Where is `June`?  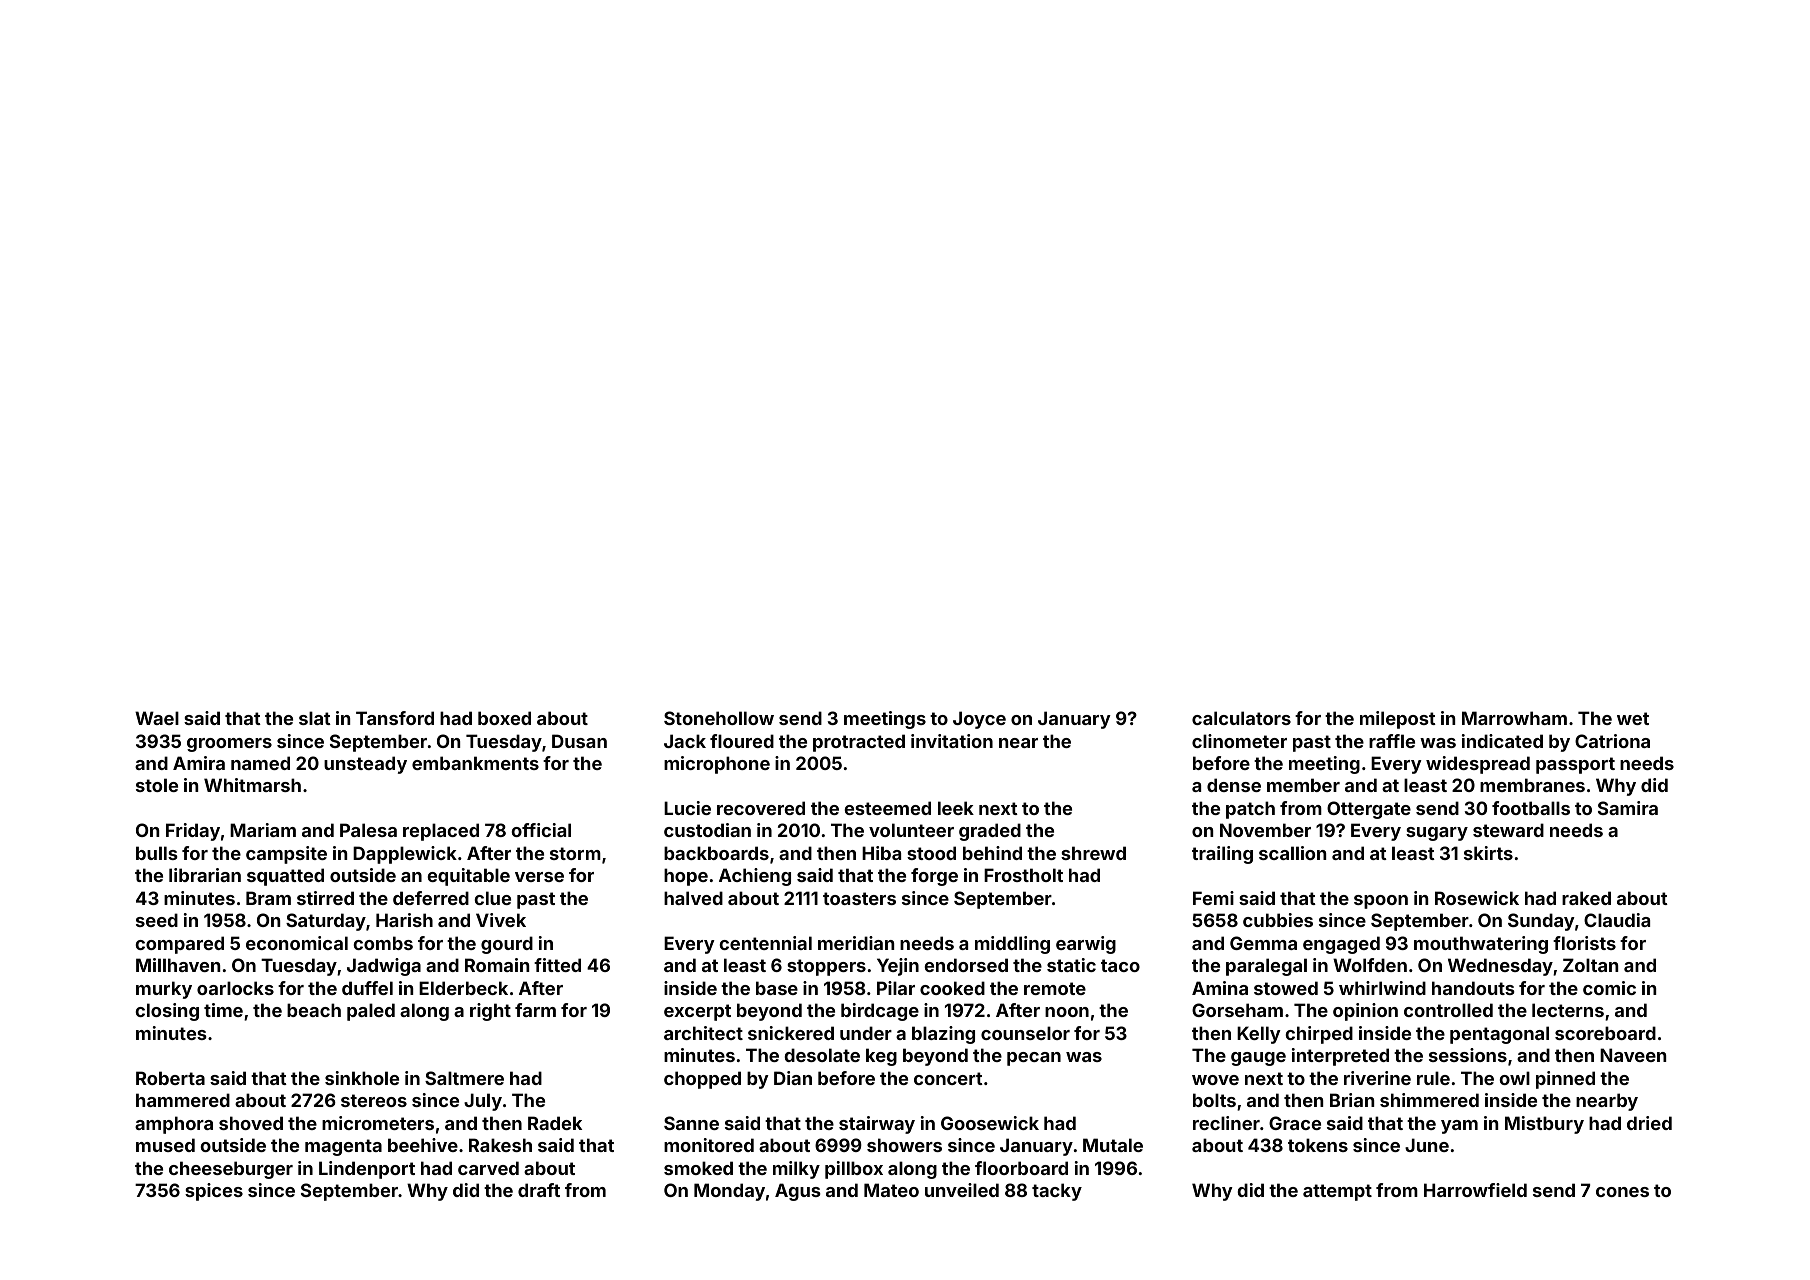
June is located at coordinates (1427, 1145).
